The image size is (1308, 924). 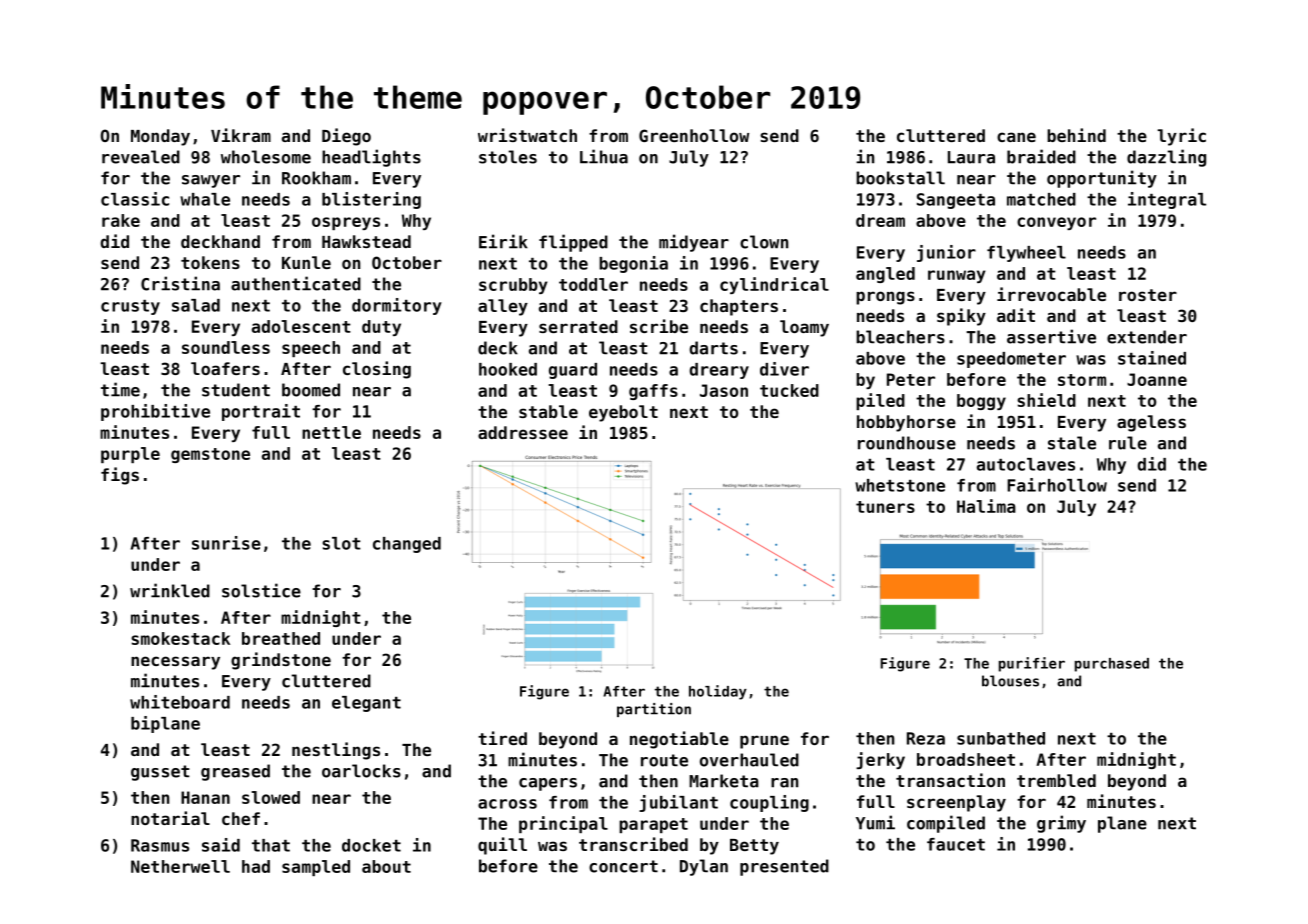 What do you see at coordinates (664, 760) in the screenshot?
I see `route` at bounding box center [664, 760].
